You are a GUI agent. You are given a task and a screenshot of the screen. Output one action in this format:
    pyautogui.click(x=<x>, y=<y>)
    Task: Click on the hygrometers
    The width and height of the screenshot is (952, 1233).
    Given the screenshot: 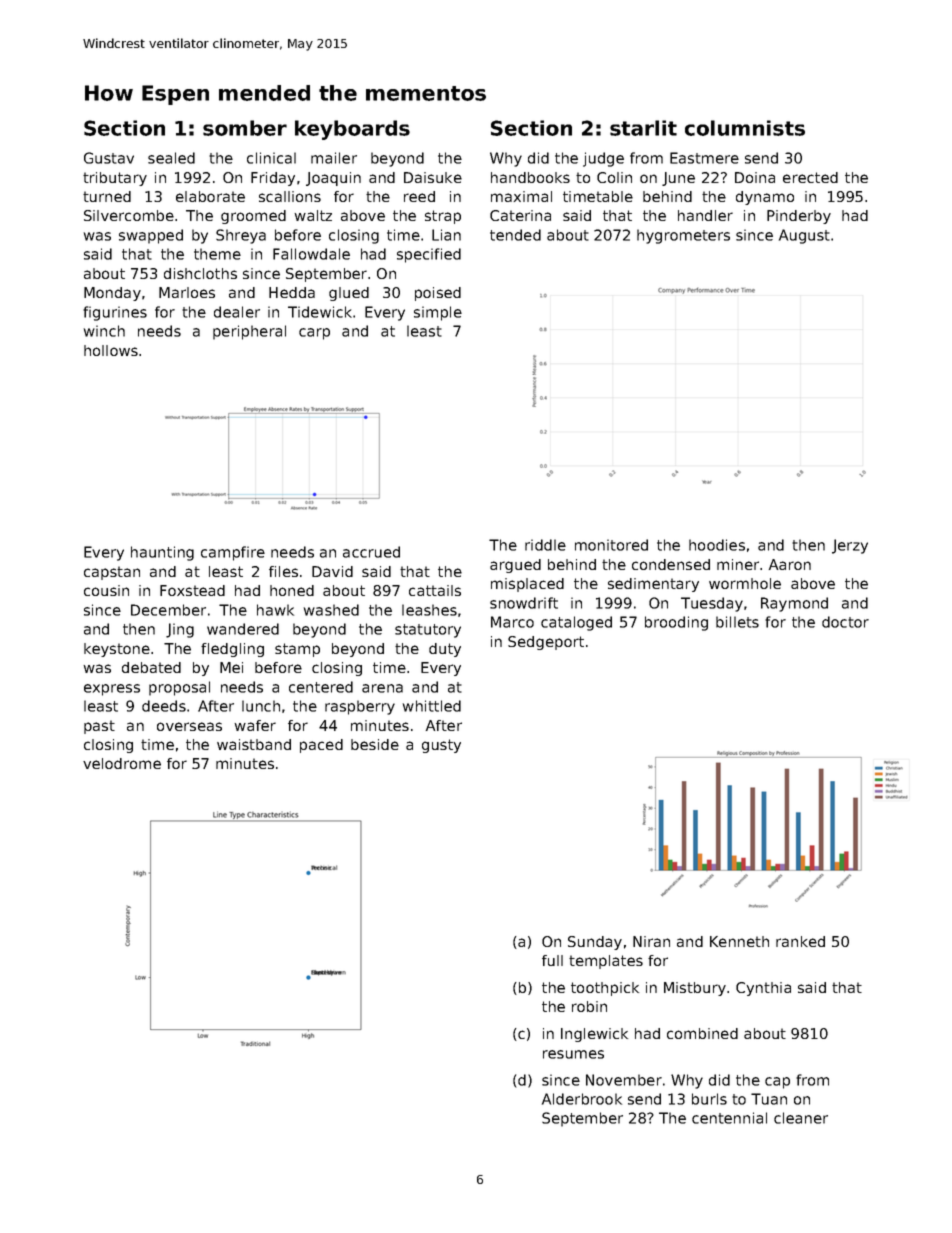 What is the action you would take?
    pyautogui.click(x=683, y=236)
